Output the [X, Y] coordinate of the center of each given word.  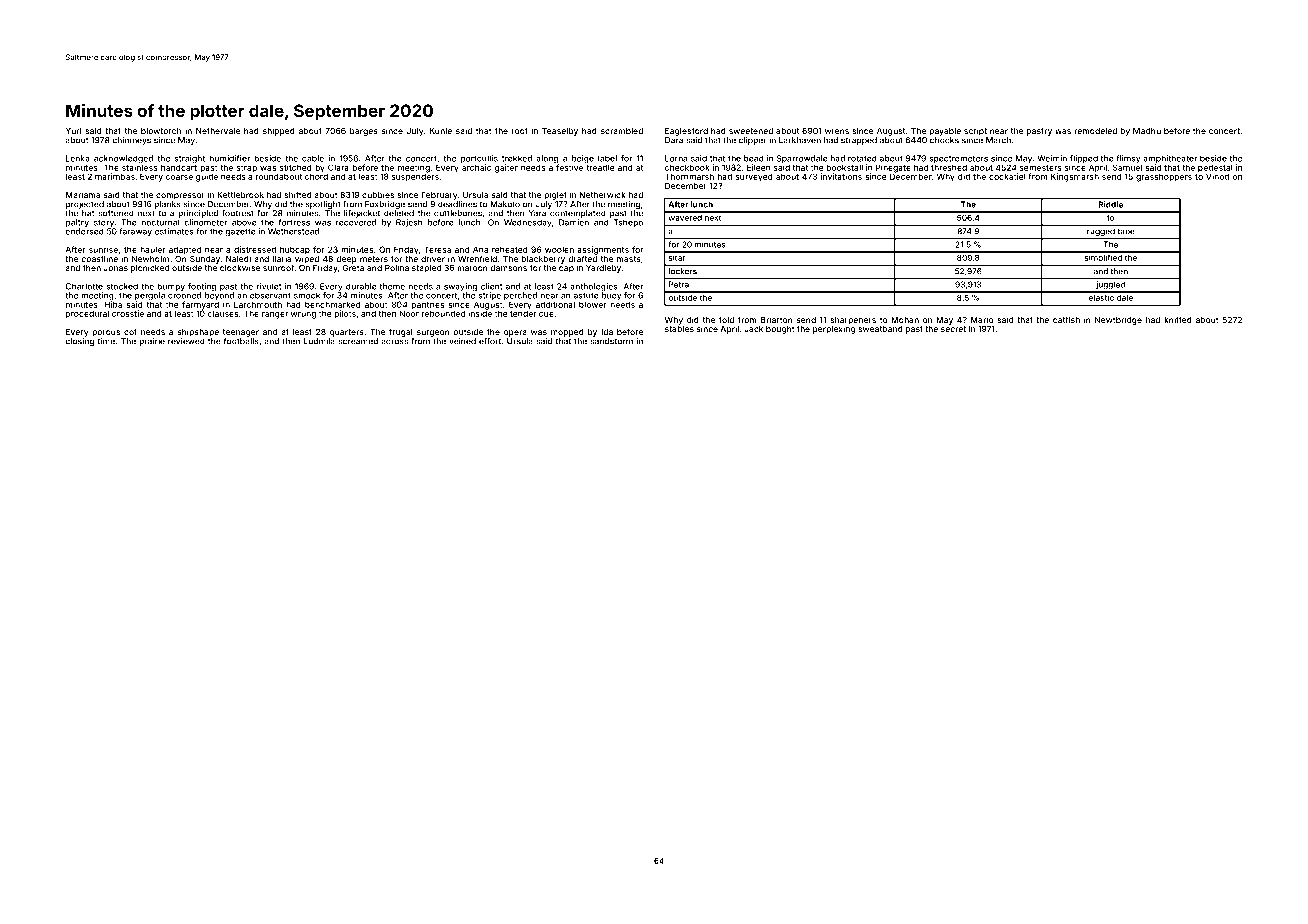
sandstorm [611, 341]
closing [79, 342]
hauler [153, 250]
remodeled [1095, 131]
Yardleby [603, 269]
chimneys [131, 141]
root [520, 131]
